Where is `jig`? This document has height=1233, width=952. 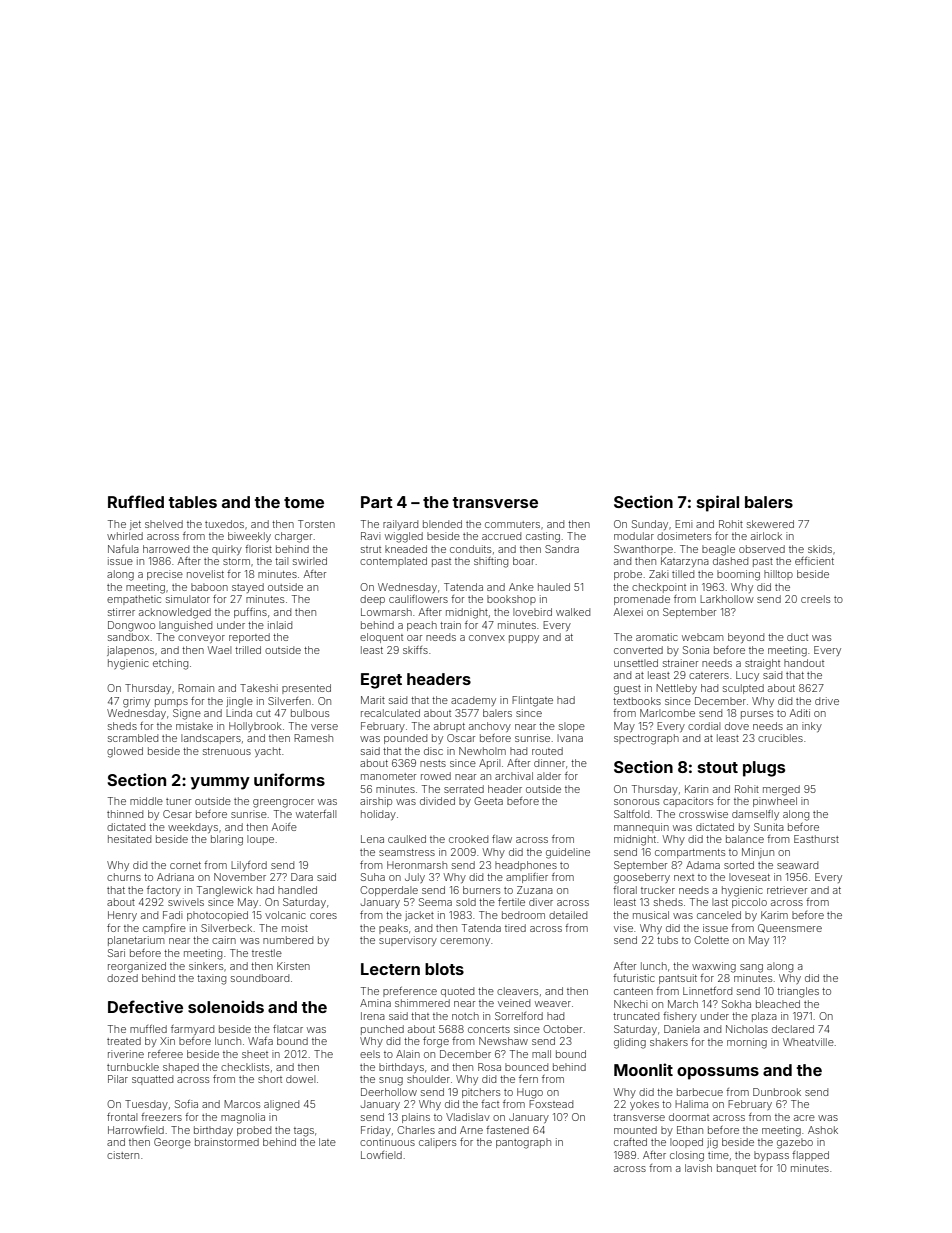 jig is located at coordinates (712, 1143).
